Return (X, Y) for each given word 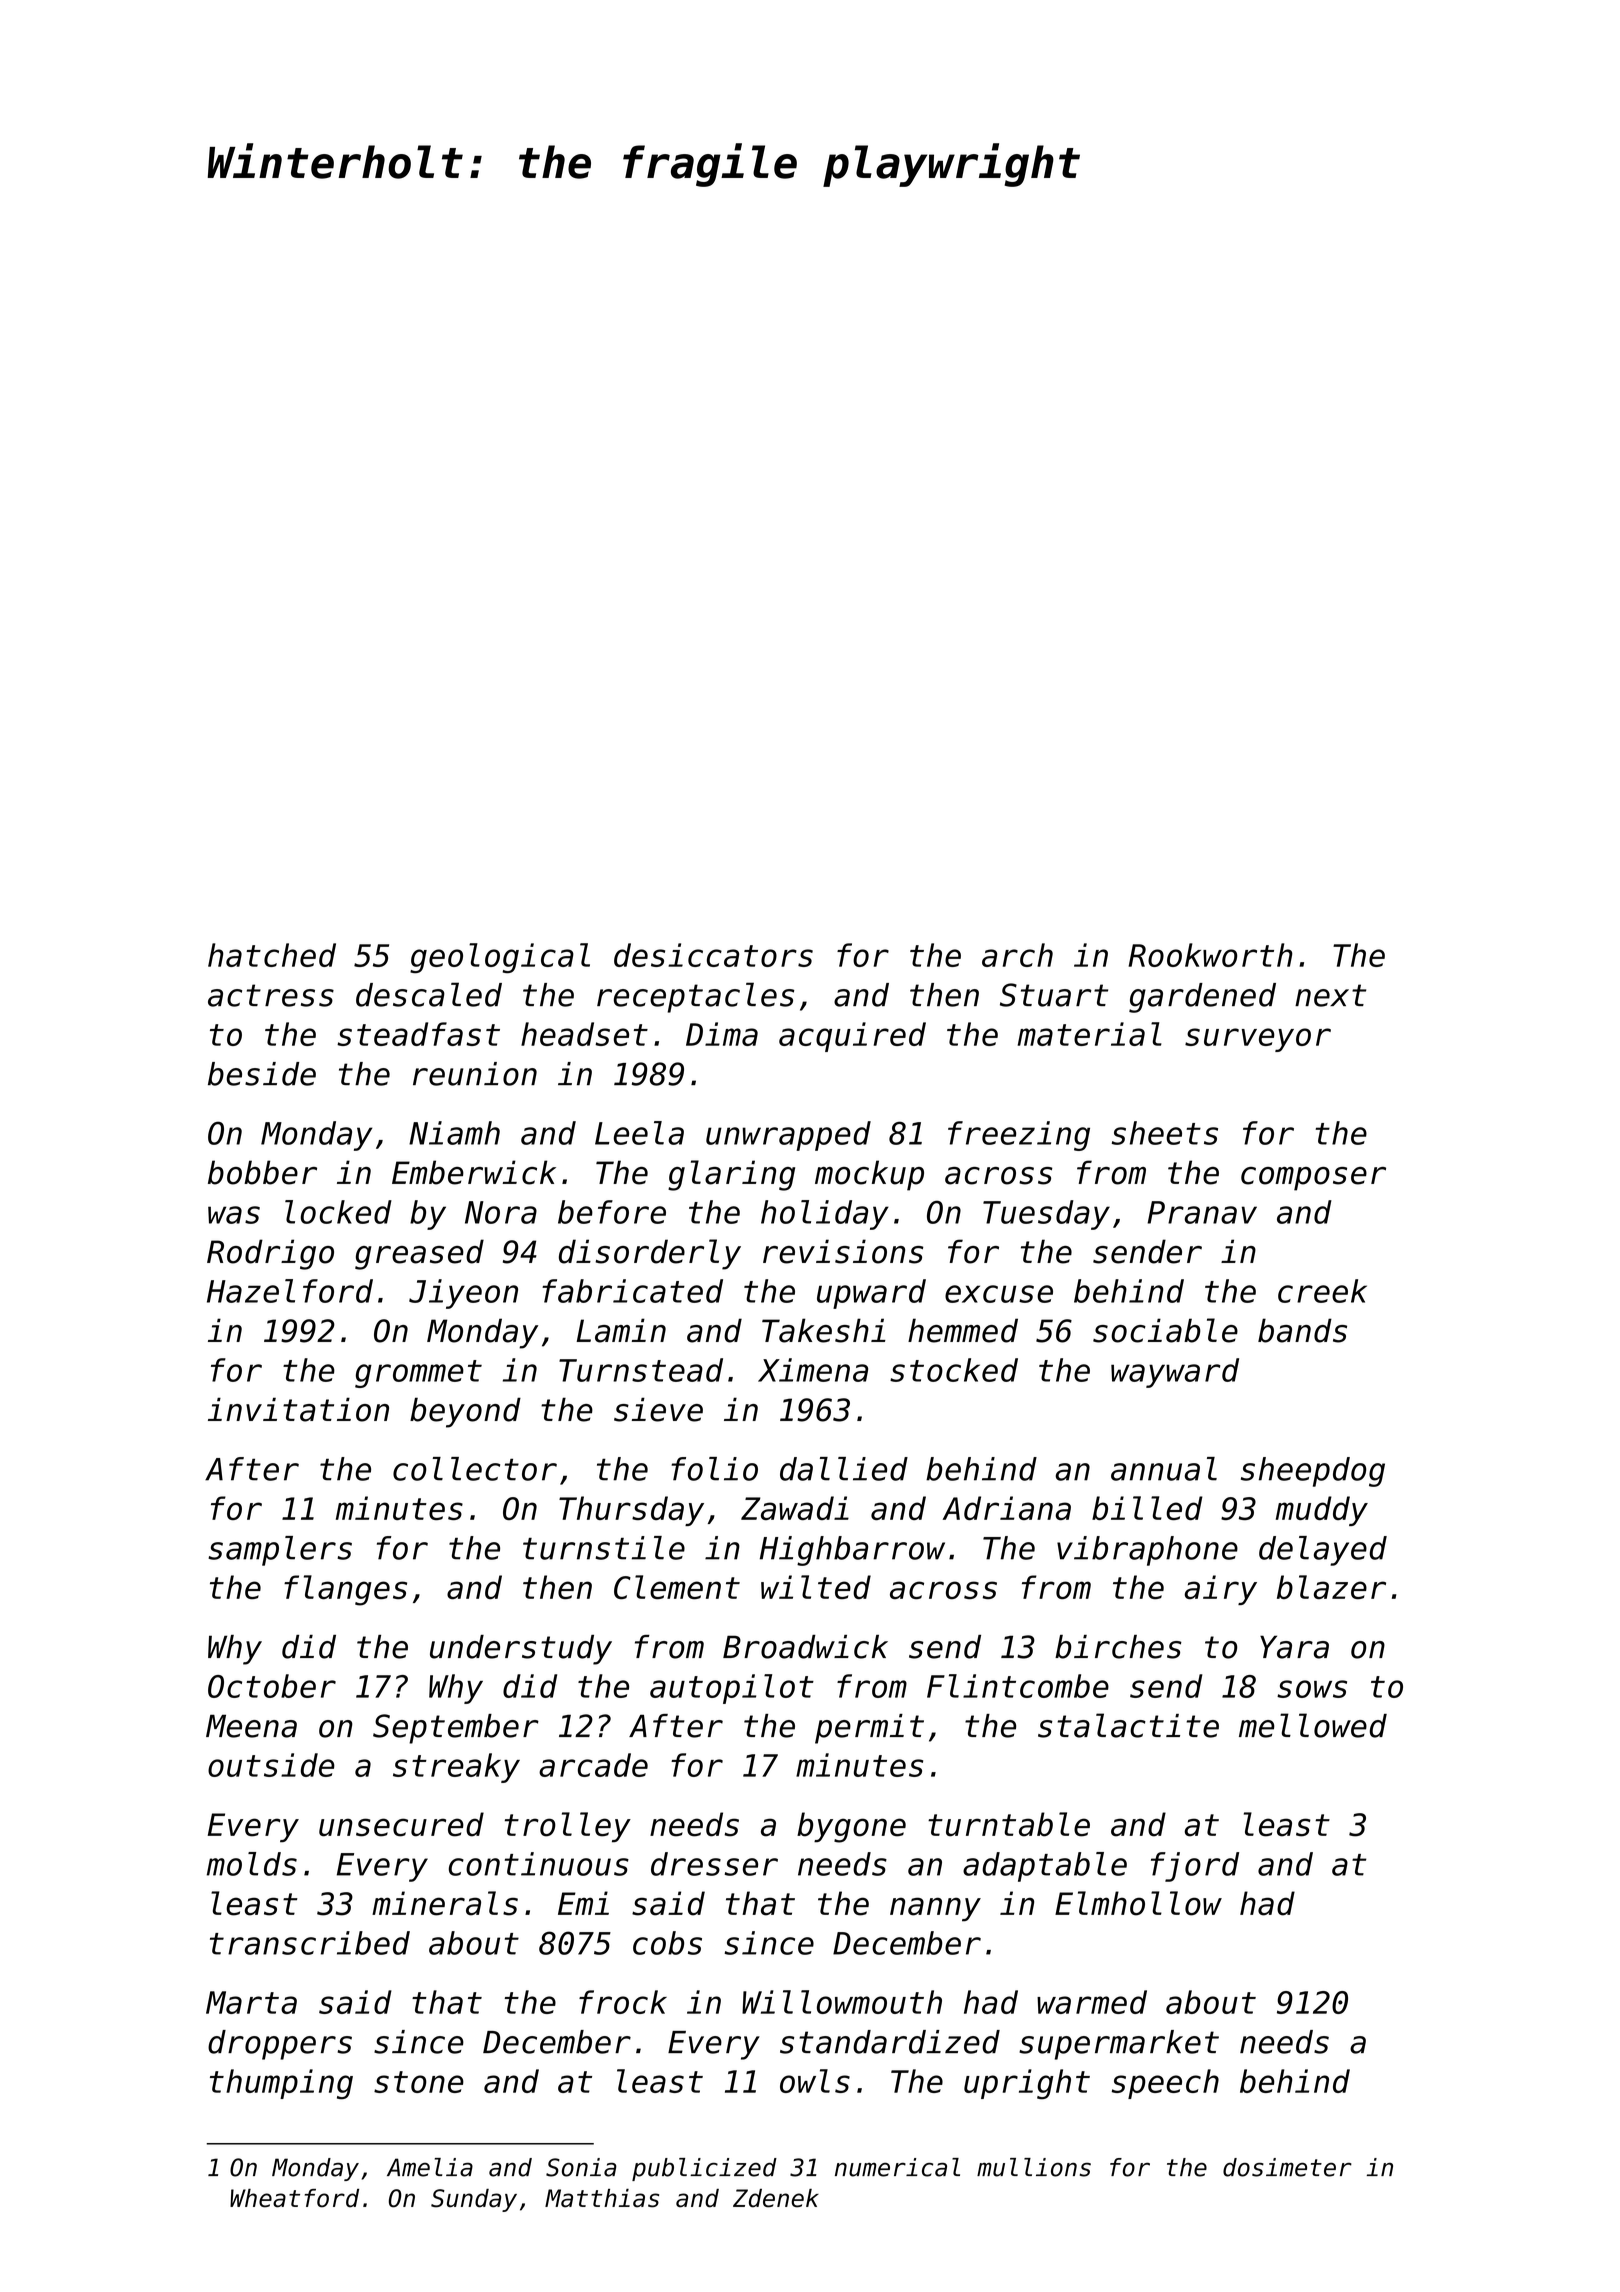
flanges (345, 1590)
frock (623, 2002)
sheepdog (1313, 1472)
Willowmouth (842, 2002)
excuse (999, 1294)
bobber (262, 1172)
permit (869, 1729)
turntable (1009, 1824)
